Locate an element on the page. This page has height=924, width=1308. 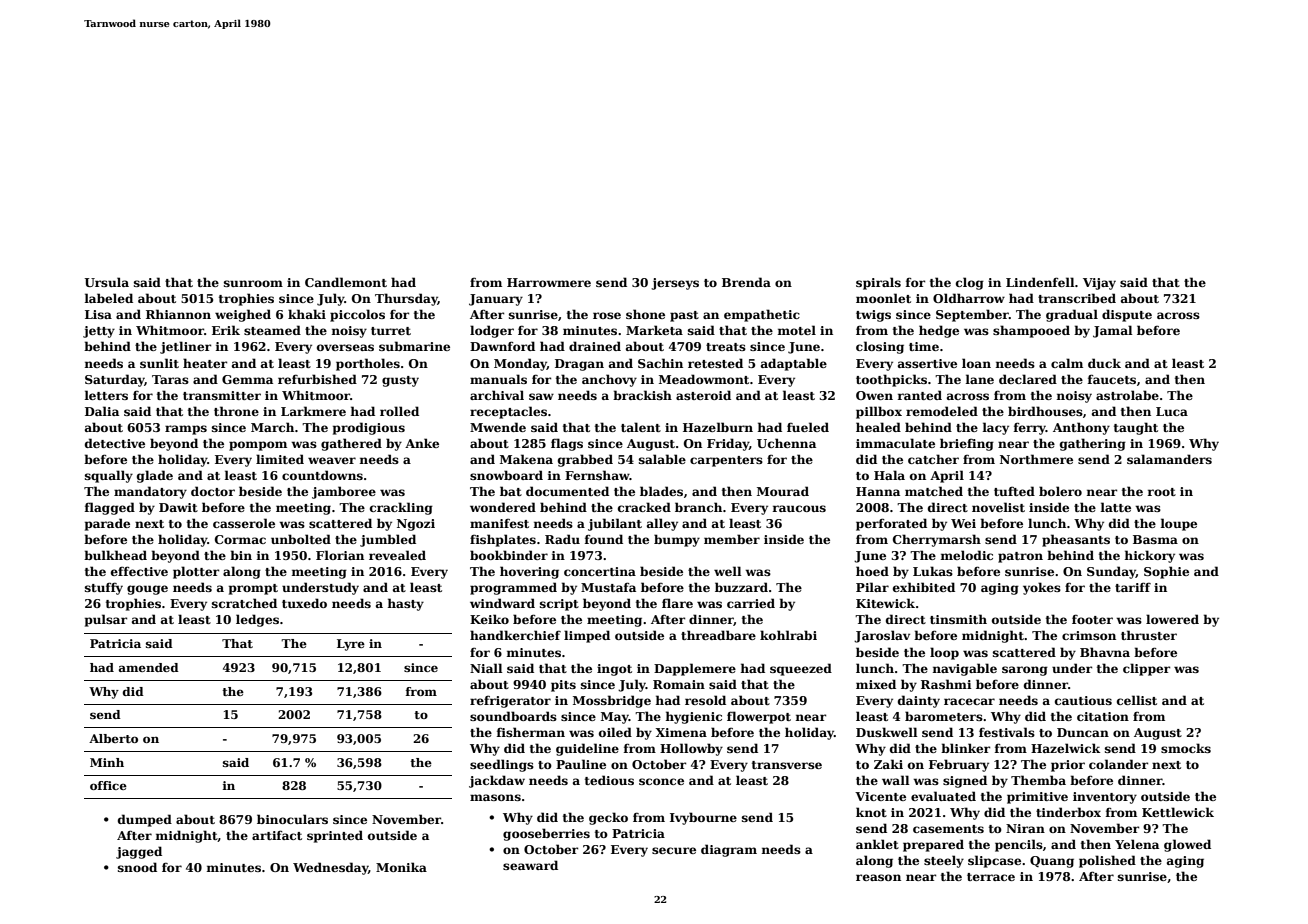
patron is located at coordinates (1020, 557).
